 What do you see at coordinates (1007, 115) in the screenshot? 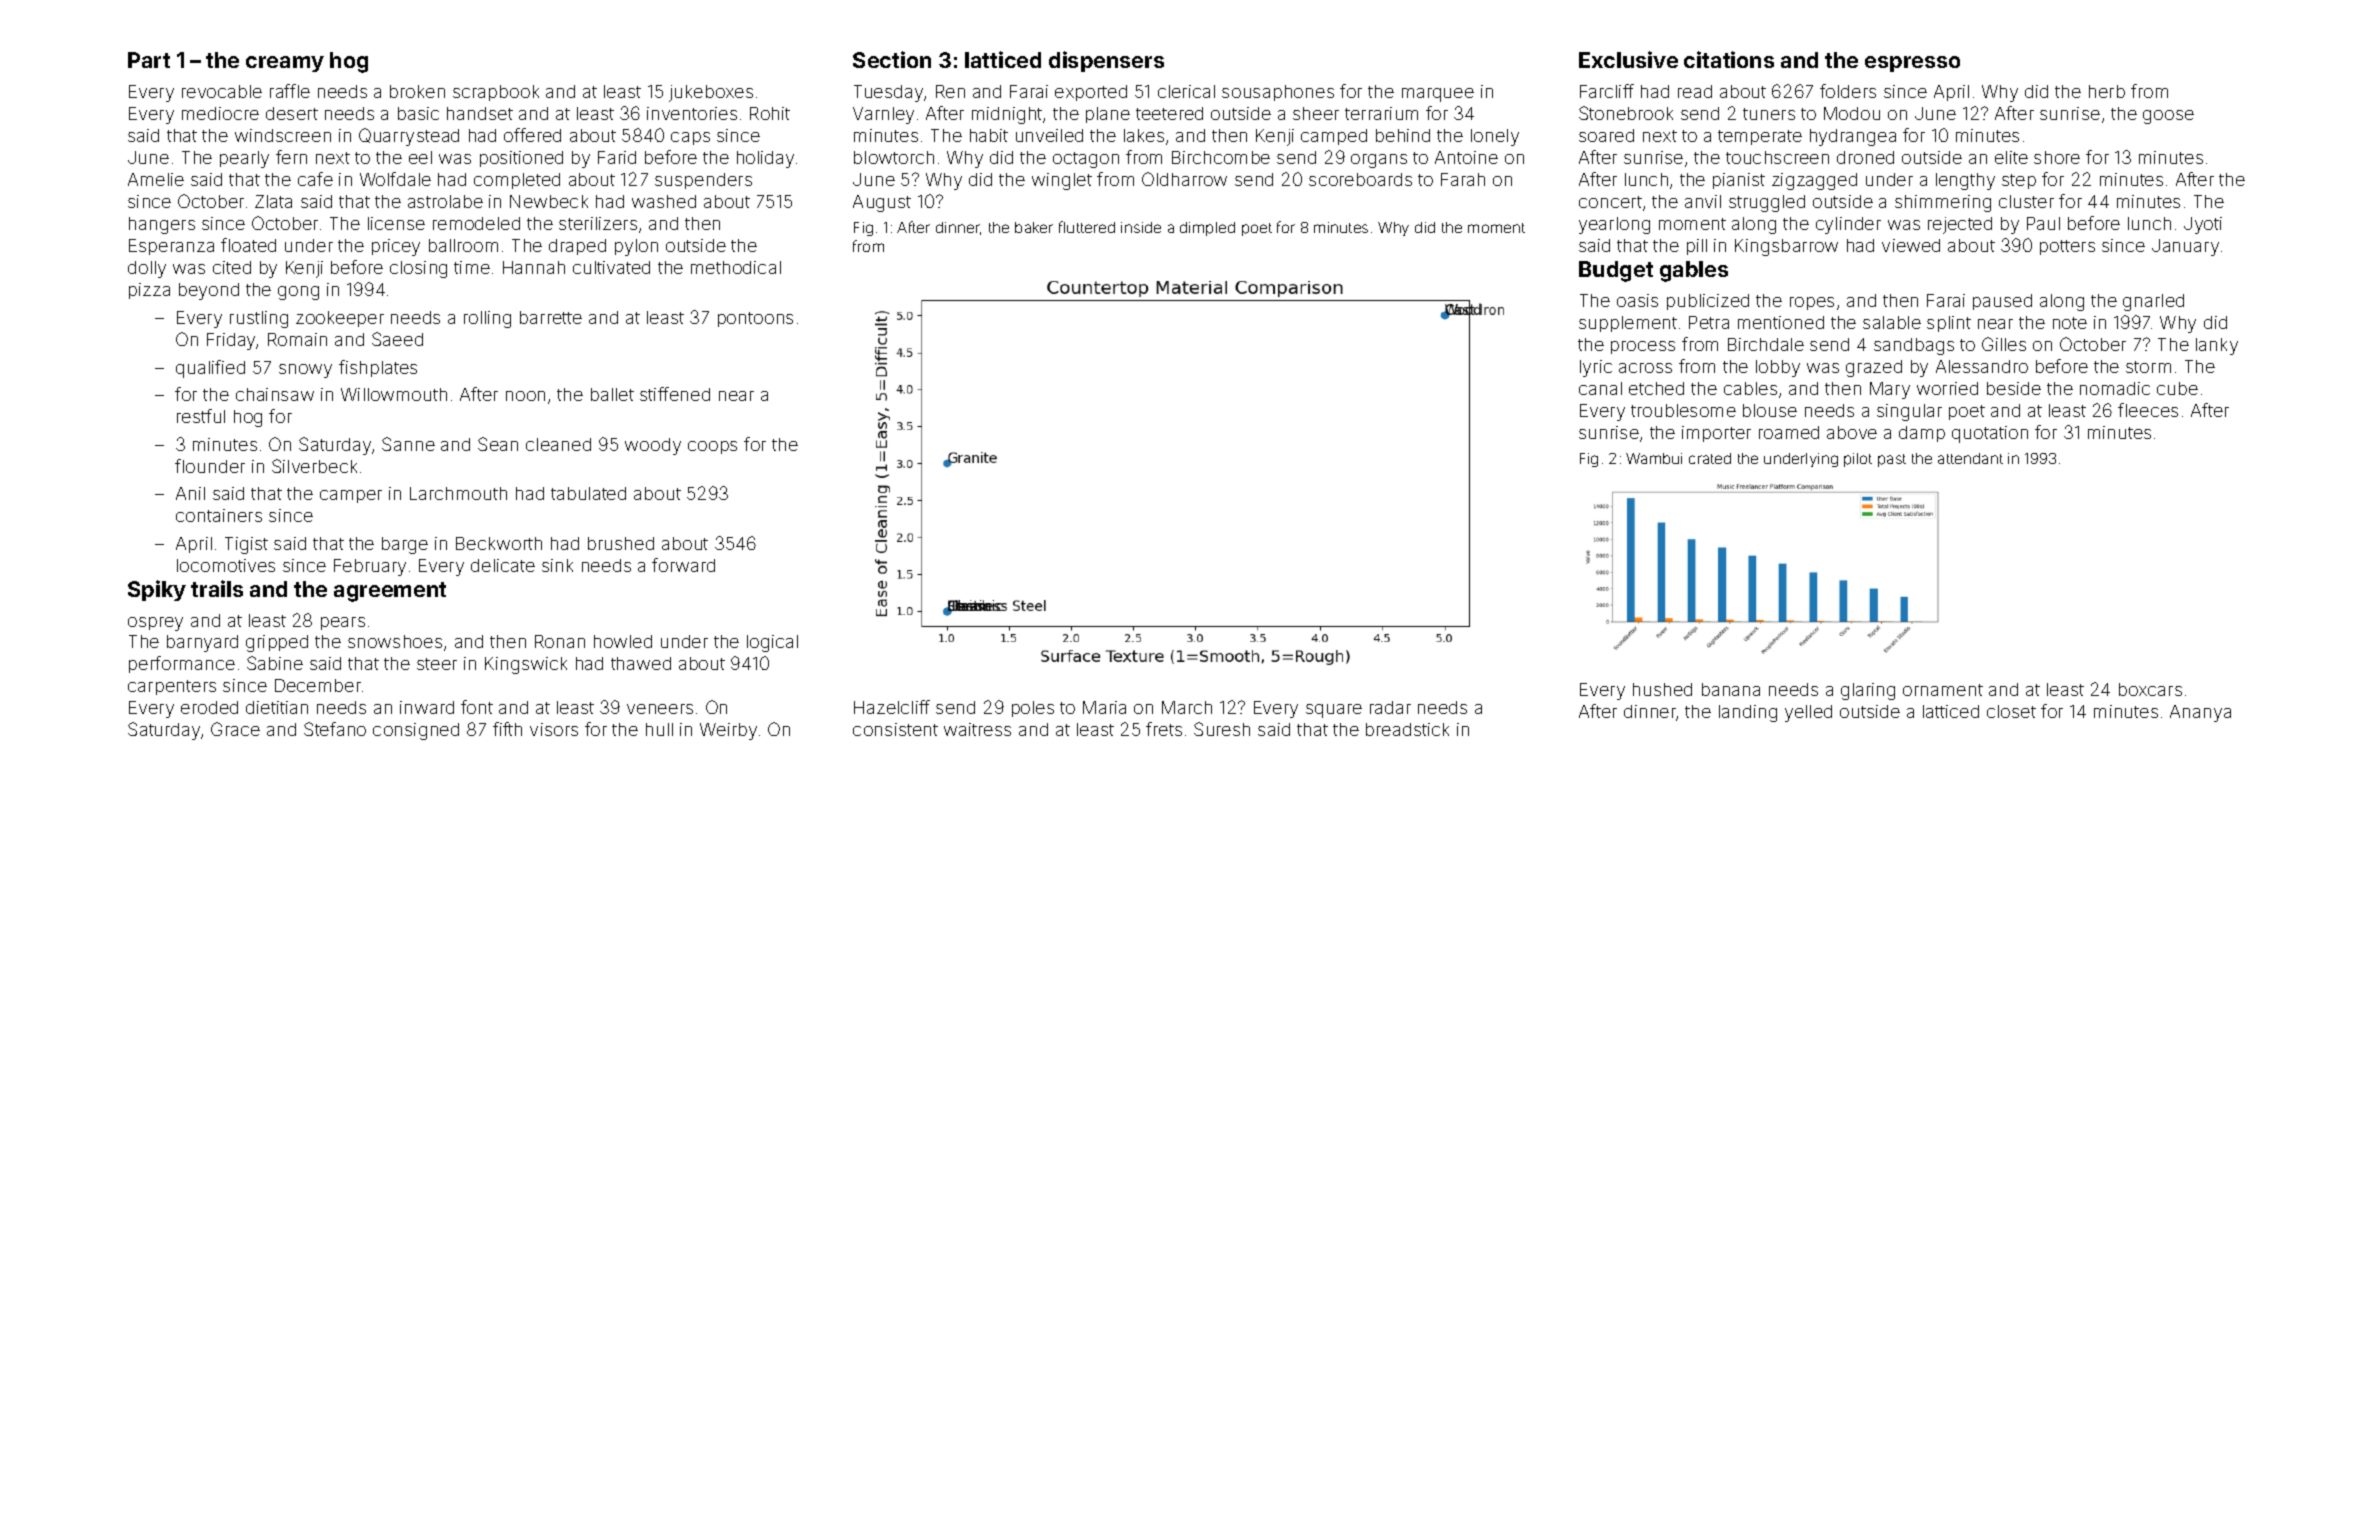
I see `midnight` at bounding box center [1007, 115].
